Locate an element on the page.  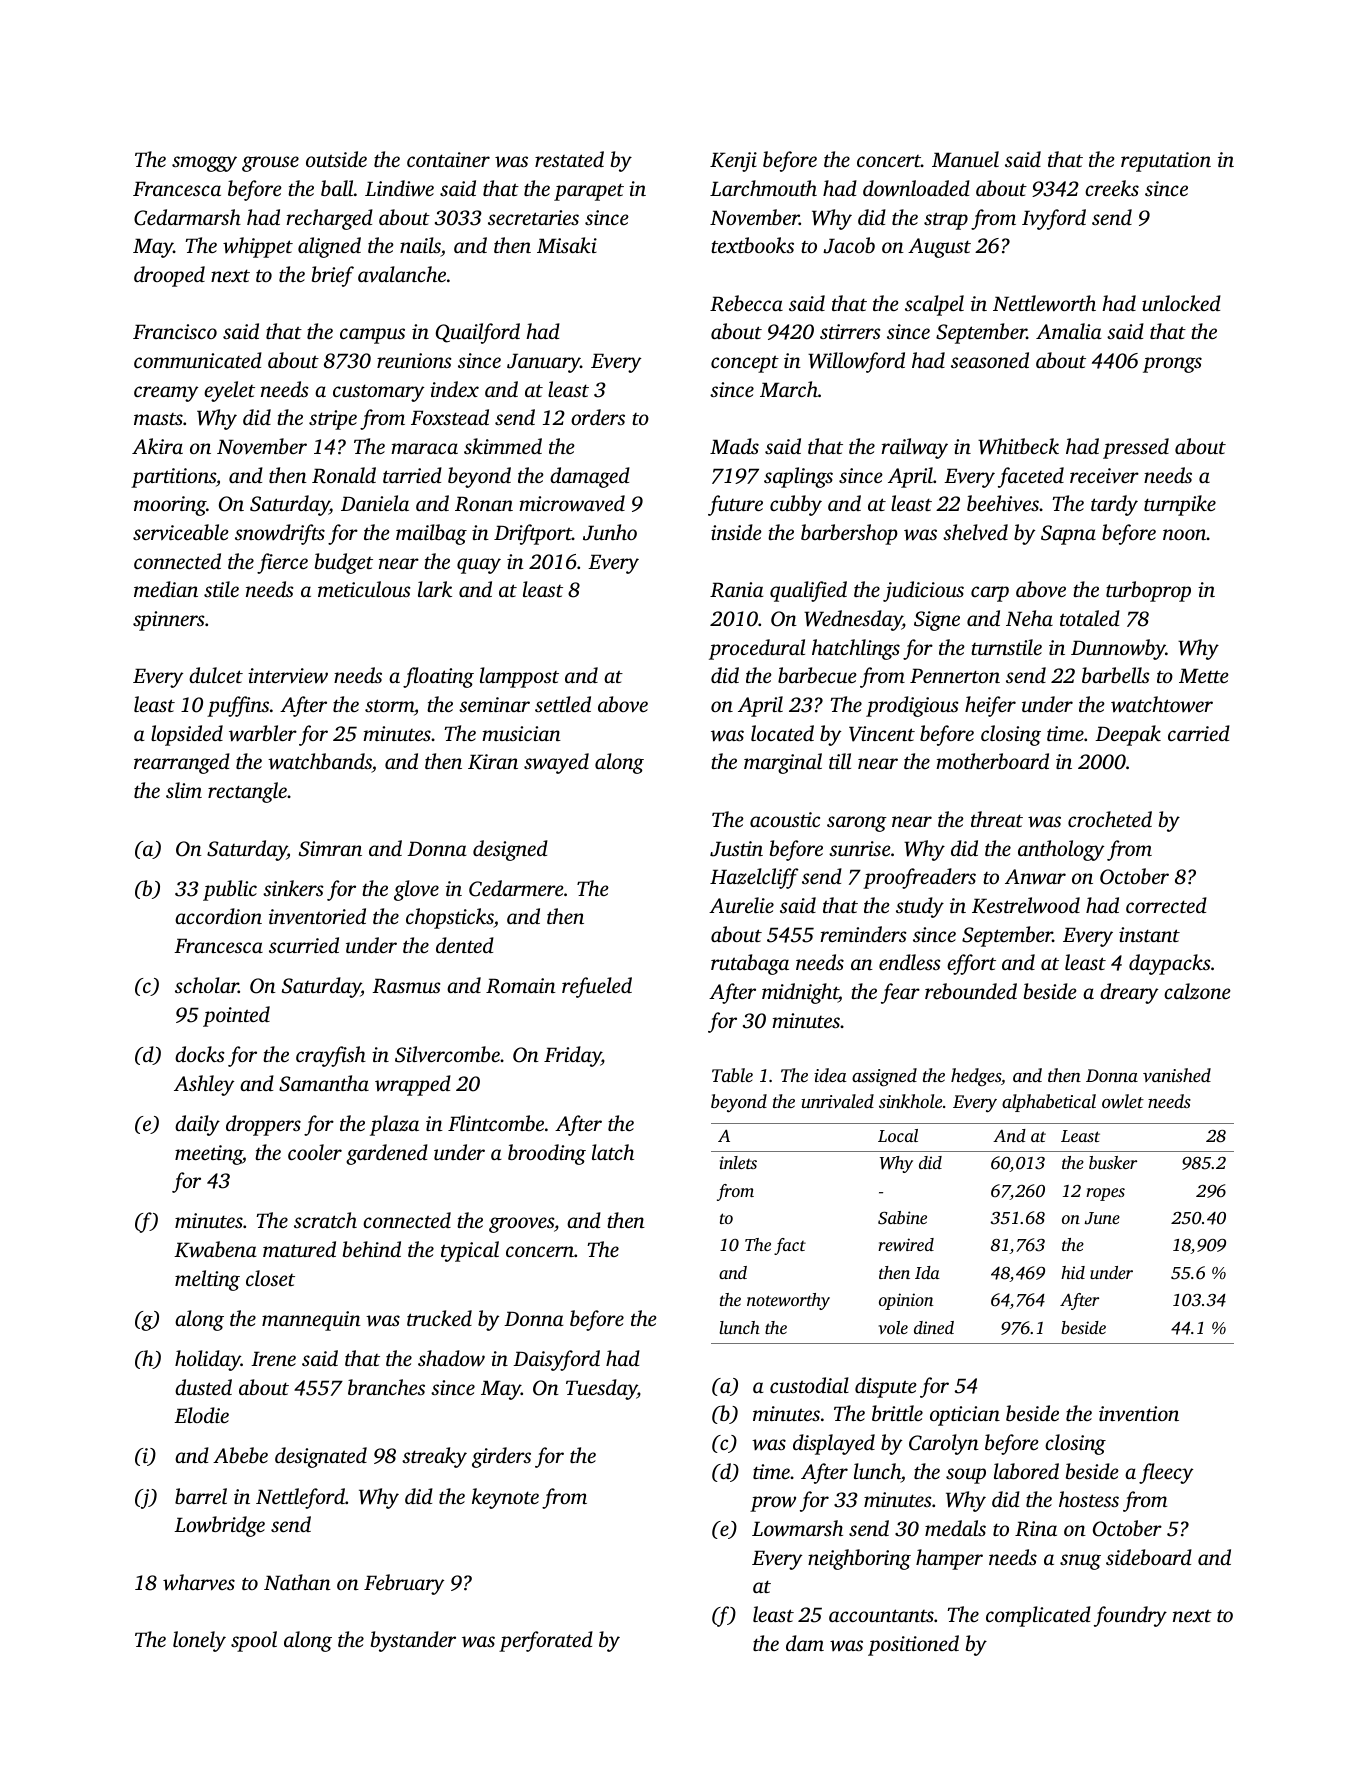
noon is located at coordinates (1185, 534).
